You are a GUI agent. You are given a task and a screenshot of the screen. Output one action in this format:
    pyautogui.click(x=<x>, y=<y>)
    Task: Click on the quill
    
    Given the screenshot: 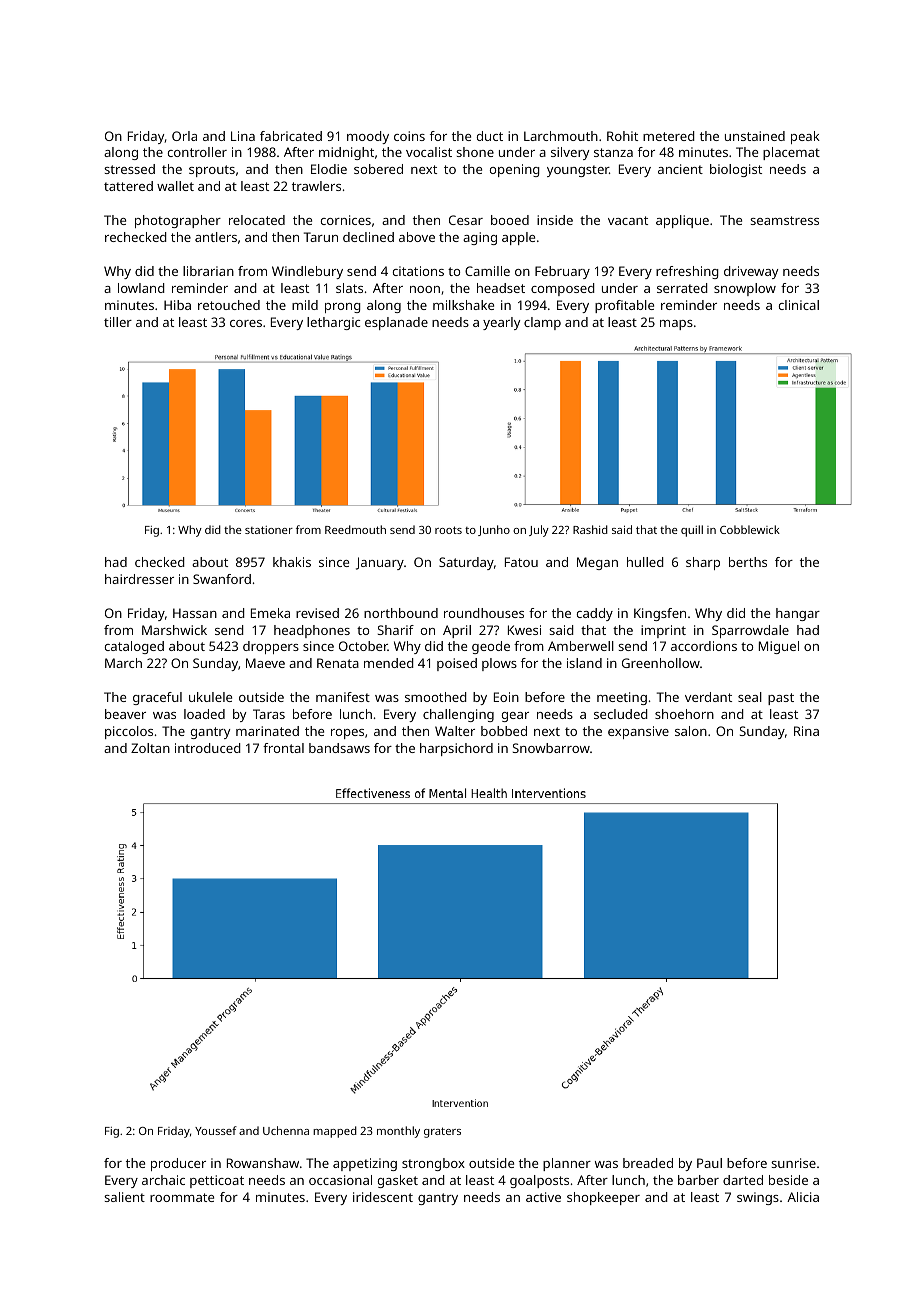 What is the action you would take?
    pyautogui.click(x=692, y=531)
